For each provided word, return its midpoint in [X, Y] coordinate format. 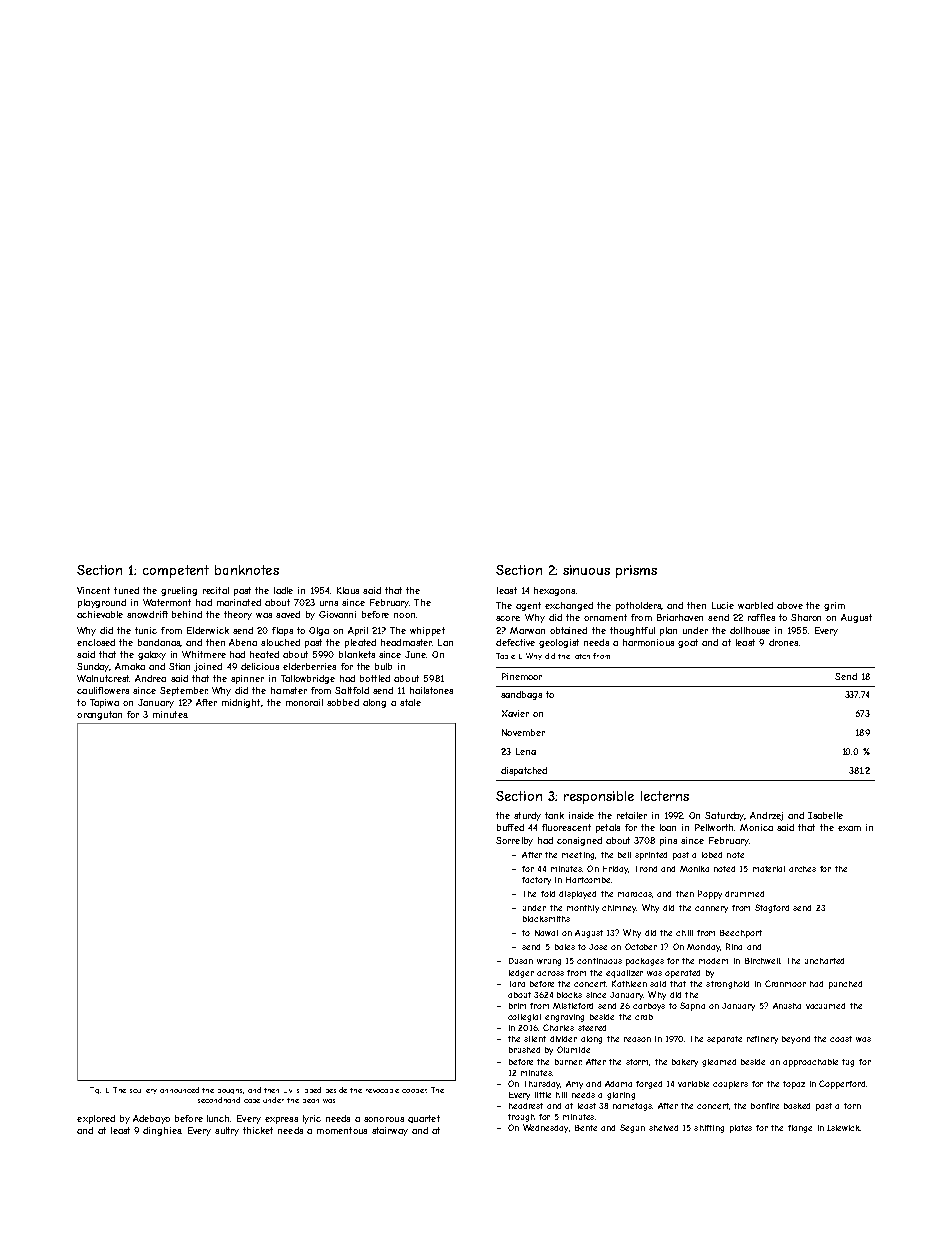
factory [536, 881]
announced [179, 1090]
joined [208, 667]
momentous [342, 1130]
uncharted [824, 961]
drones [783, 642]
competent [176, 571]
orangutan [99, 715]
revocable [382, 1091]
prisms [636, 571]
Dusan [521, 961]
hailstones [431, 690]
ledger [521, 974]
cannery [711, 909]
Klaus [348, 590]
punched [845, 985]
